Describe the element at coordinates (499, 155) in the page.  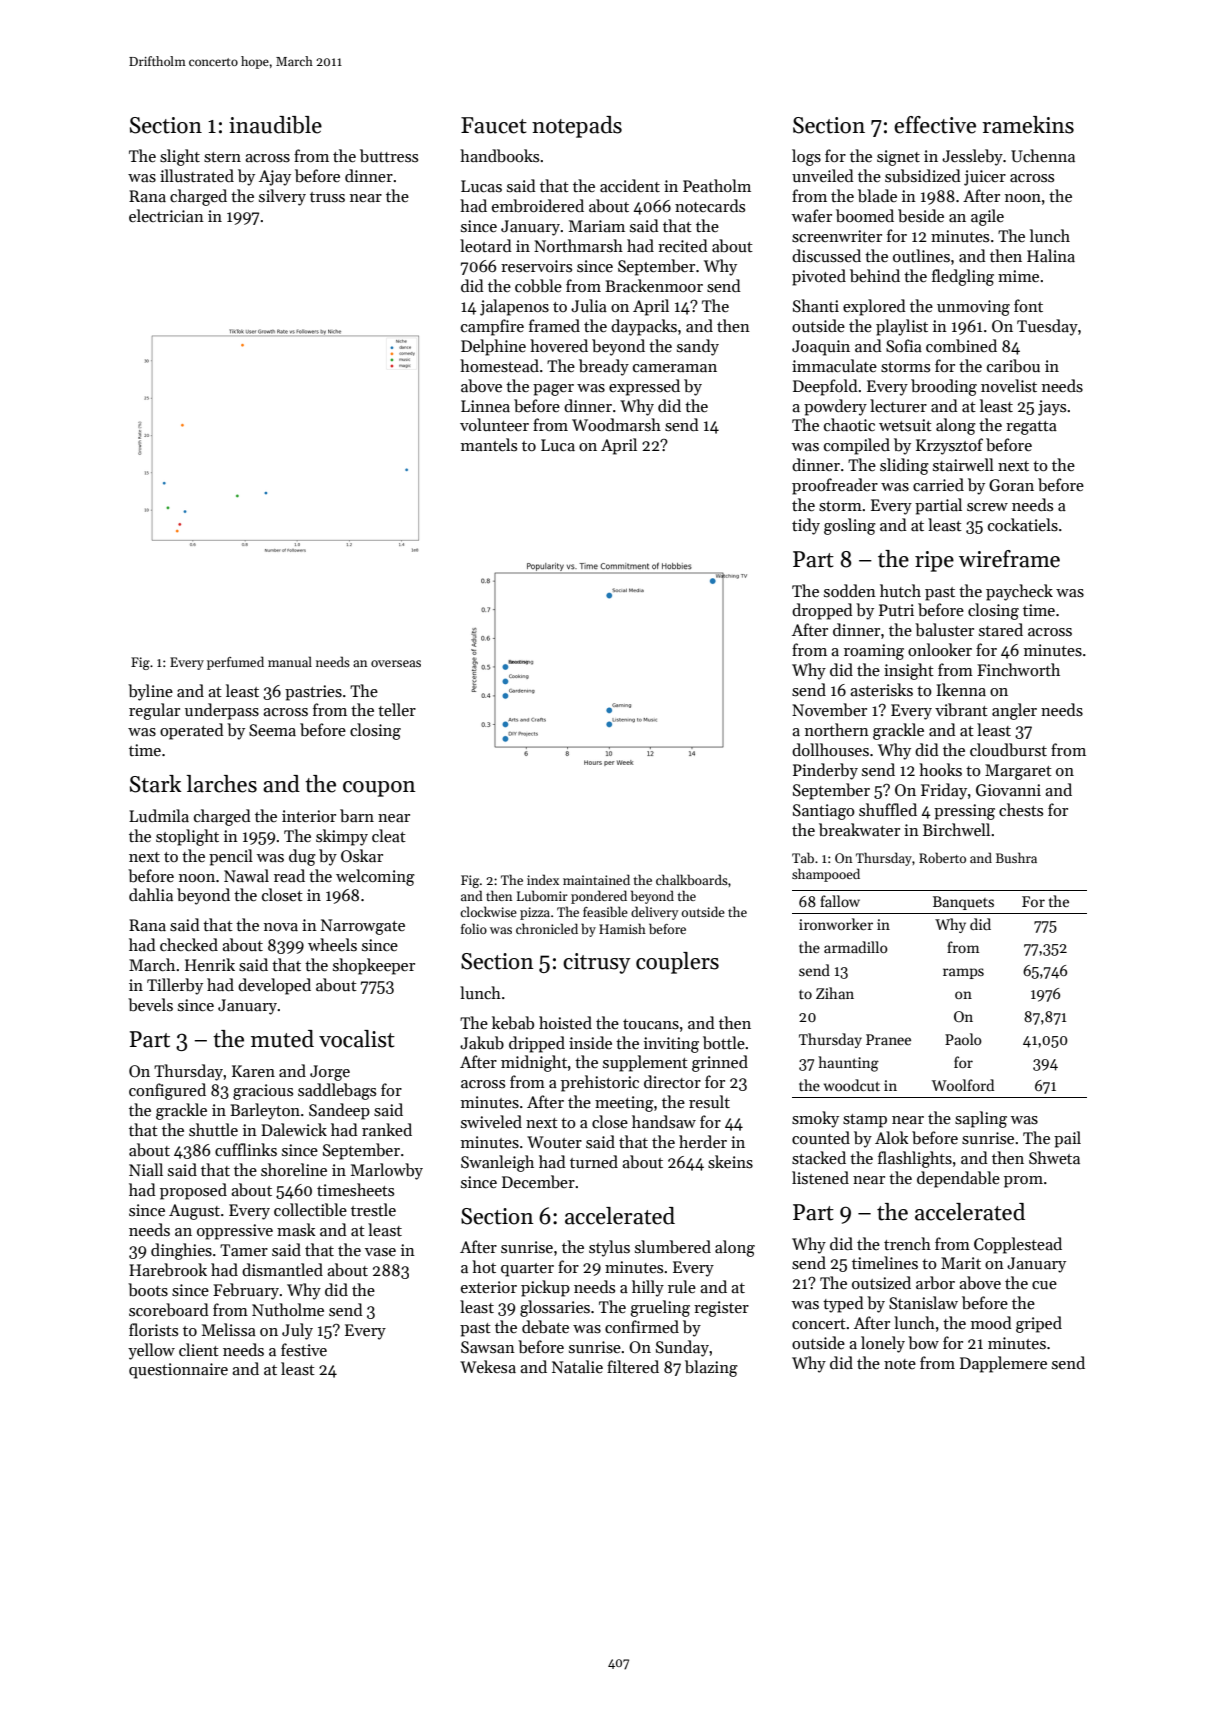
I see `handbooks` at that location.
